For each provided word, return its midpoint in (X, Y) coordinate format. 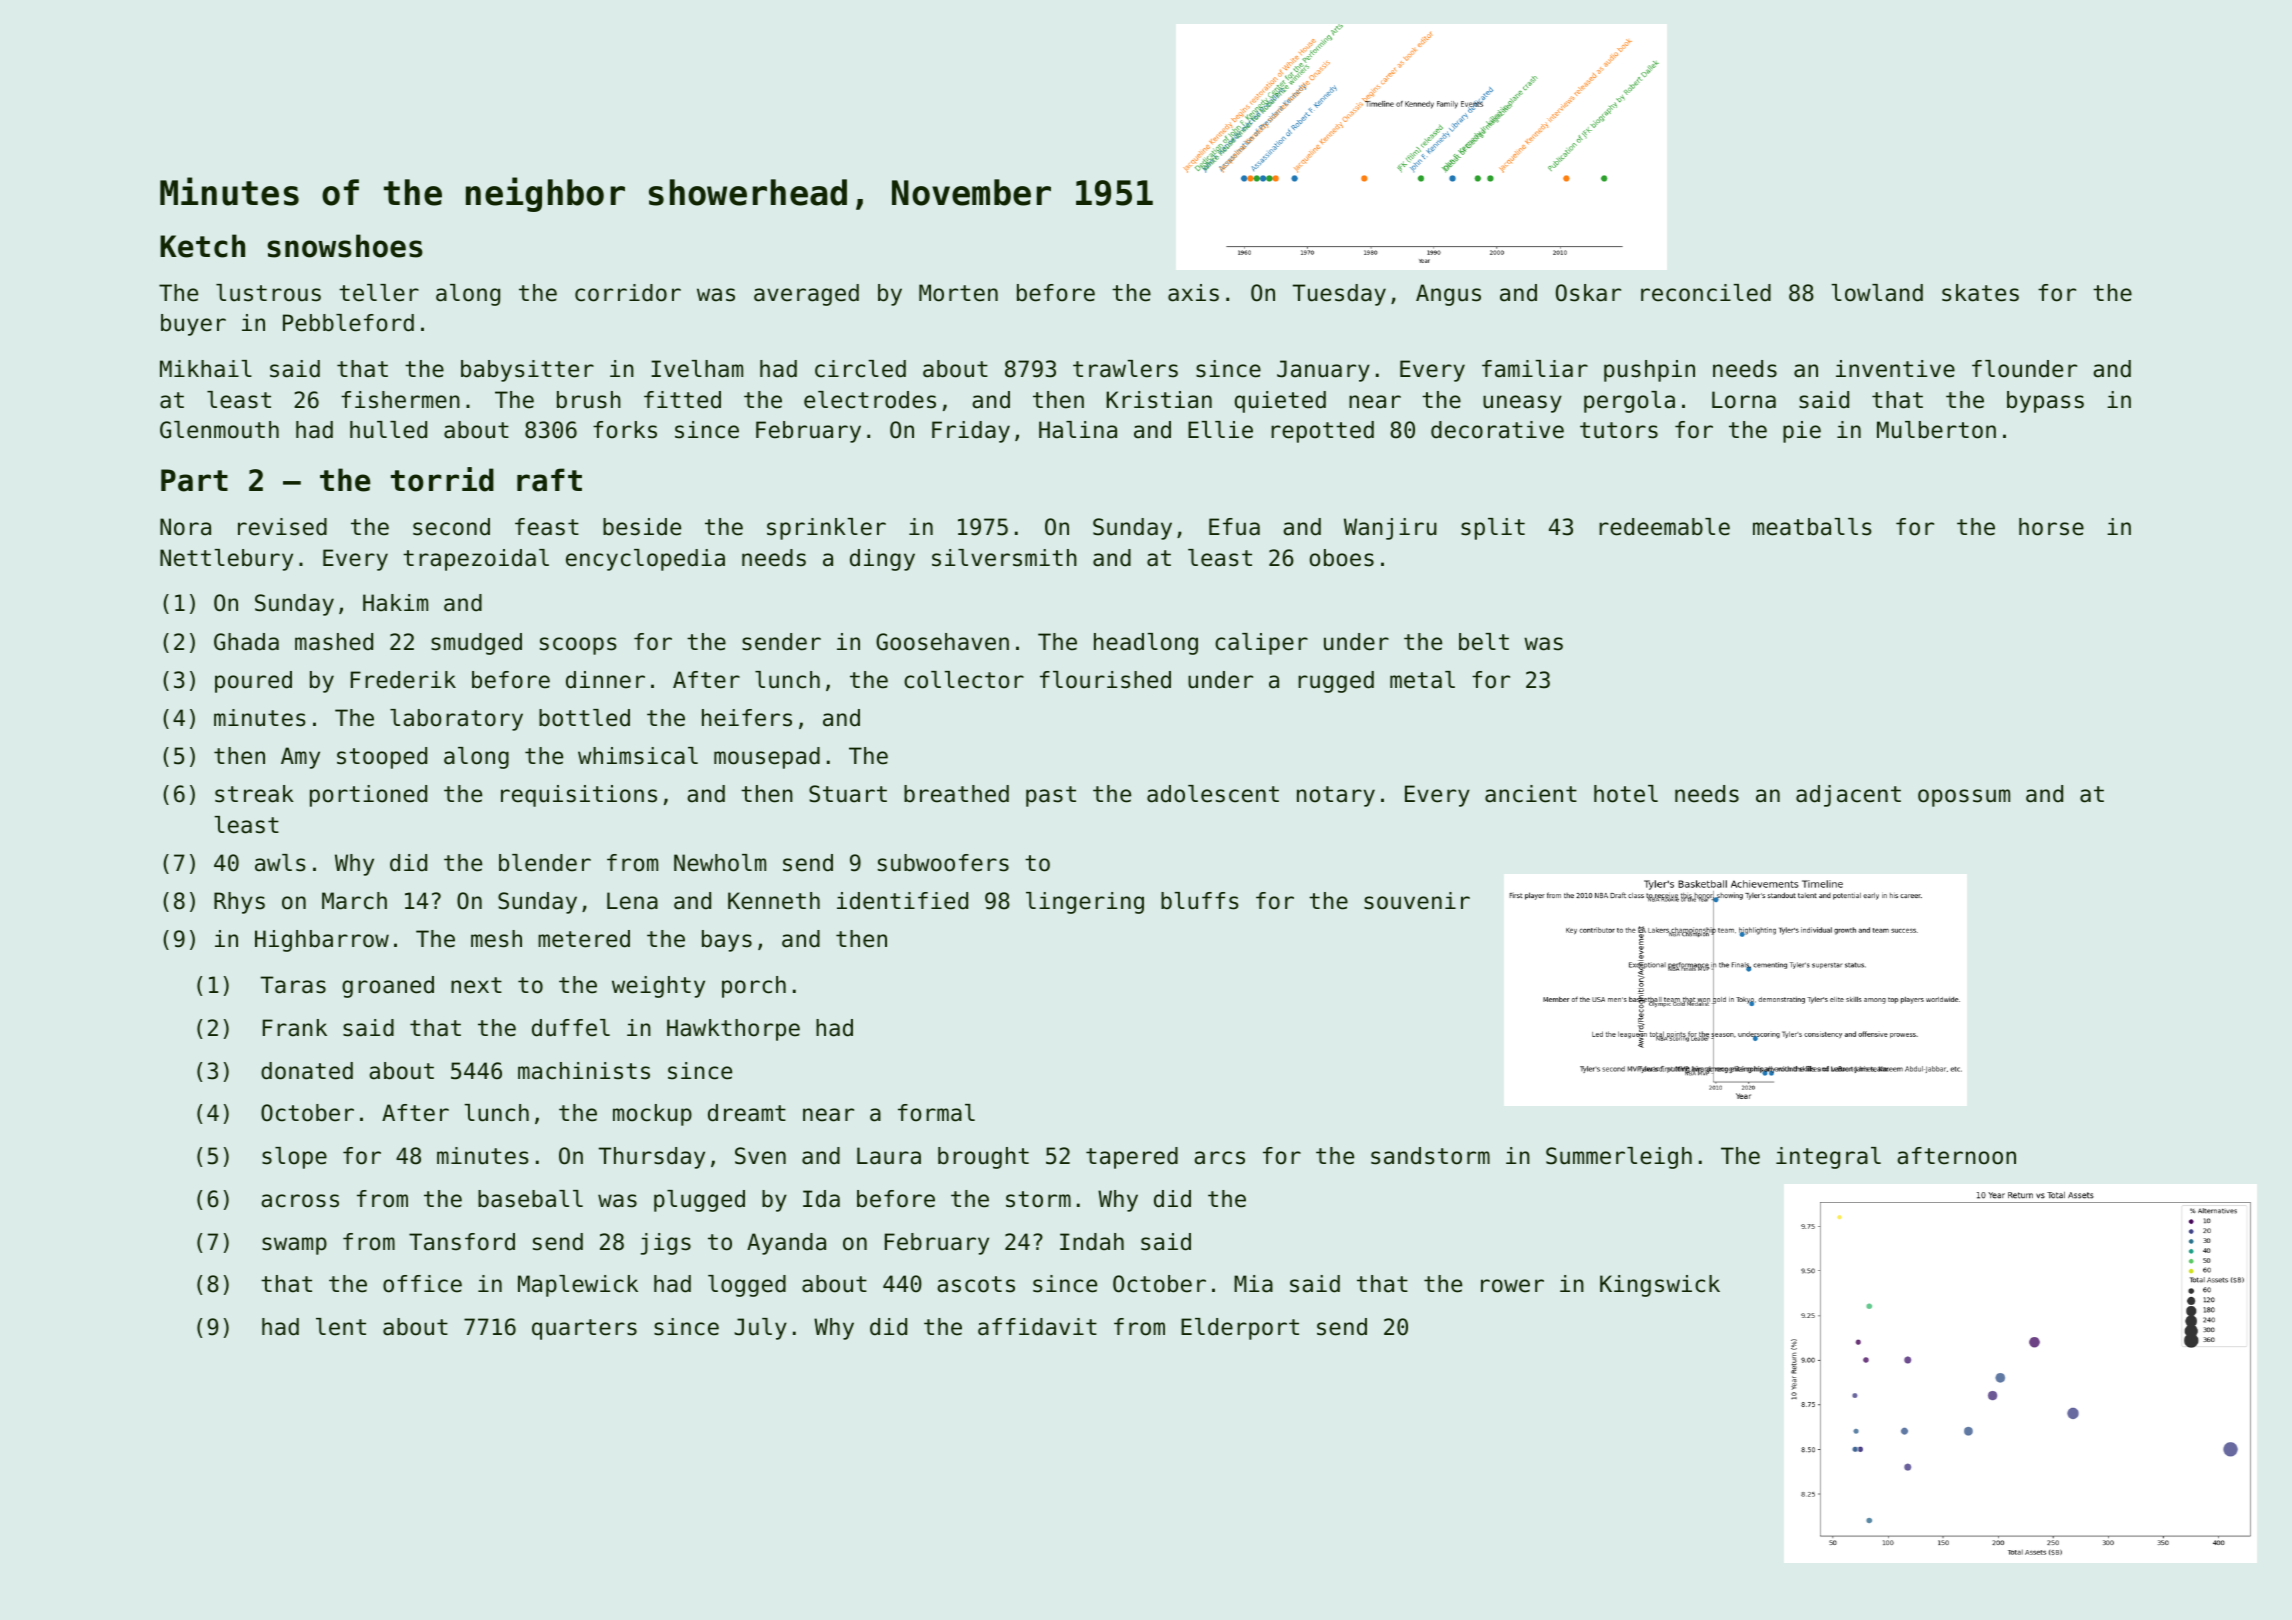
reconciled (1706, 293)
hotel (1626, 794)
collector (964, 680)
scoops (578, 646)
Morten (958, 293)
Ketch (202, 246)
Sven (760, 1156)
